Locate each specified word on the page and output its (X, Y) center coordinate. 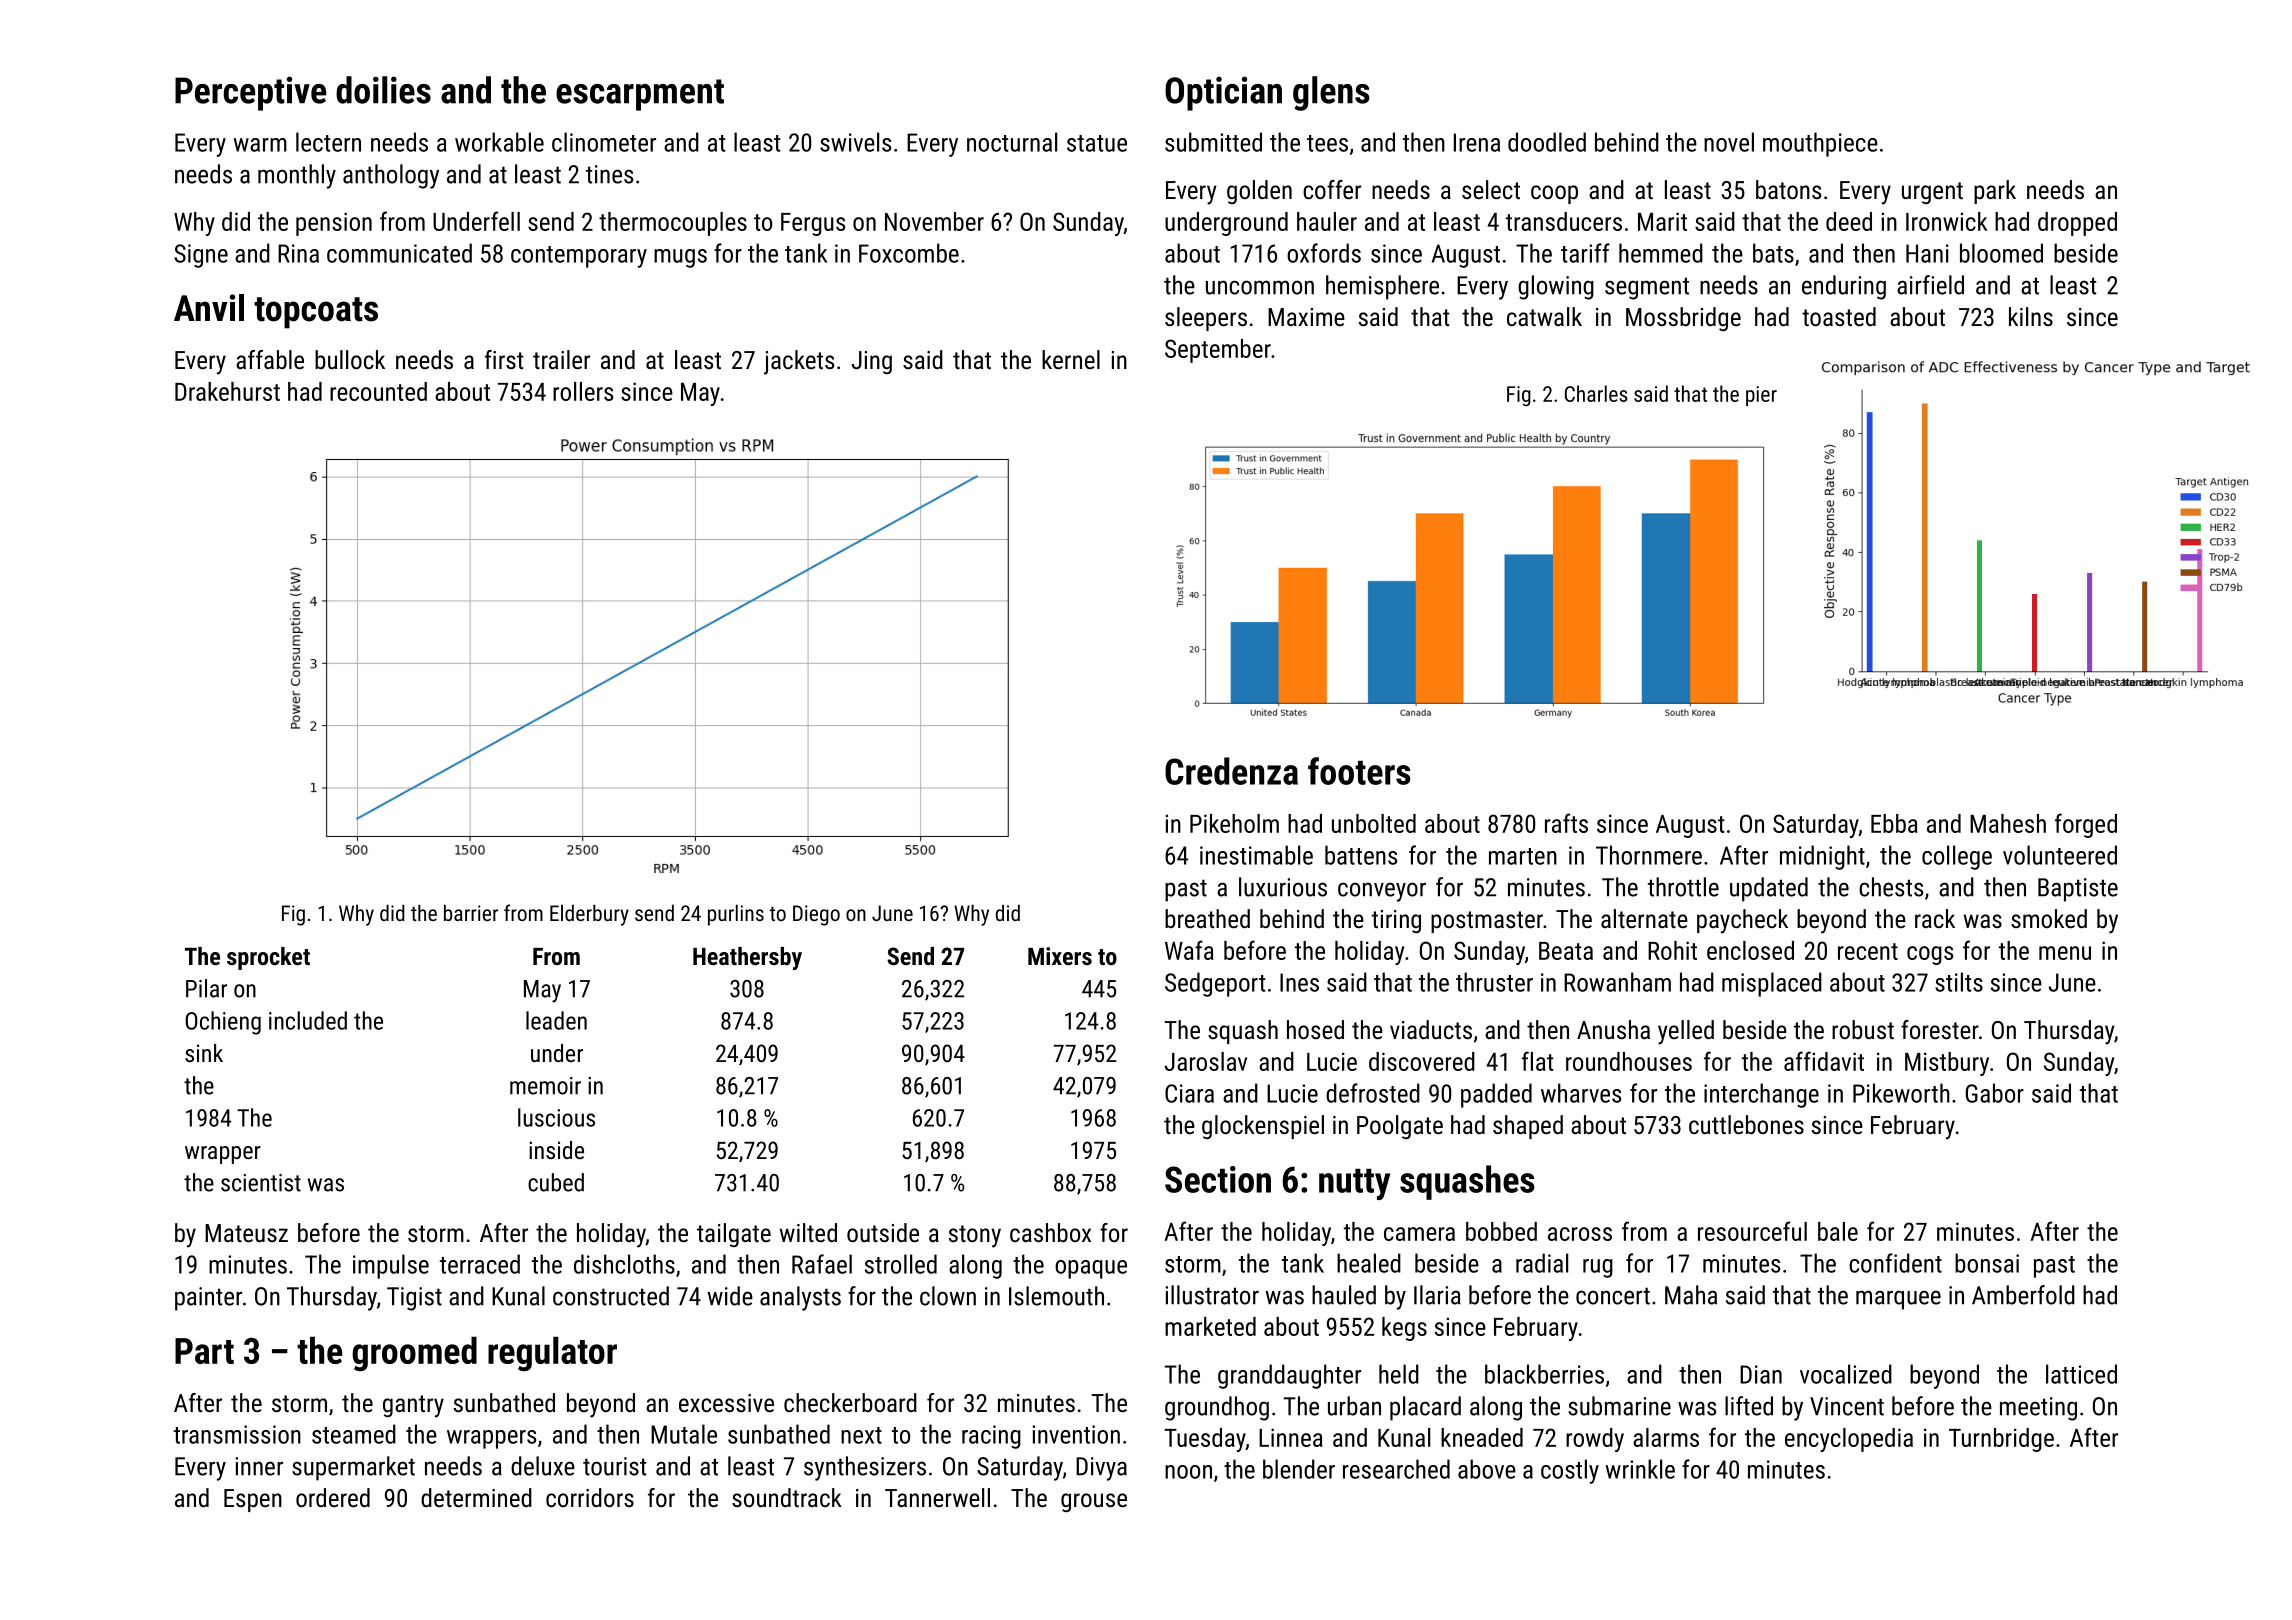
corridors (590, 1497)
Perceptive (250, 93)
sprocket (268, 958)
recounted (378, 391)
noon (1188, 1472)
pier (1761, 396)
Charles (1596, 393)
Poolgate (1400, 1127)
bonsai (1987, 1263)
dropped (2077, 224)
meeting (2038, 1409)
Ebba (1894, 823)
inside (556, 1150)
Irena (1477, 142)
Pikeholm (1234, 823)
